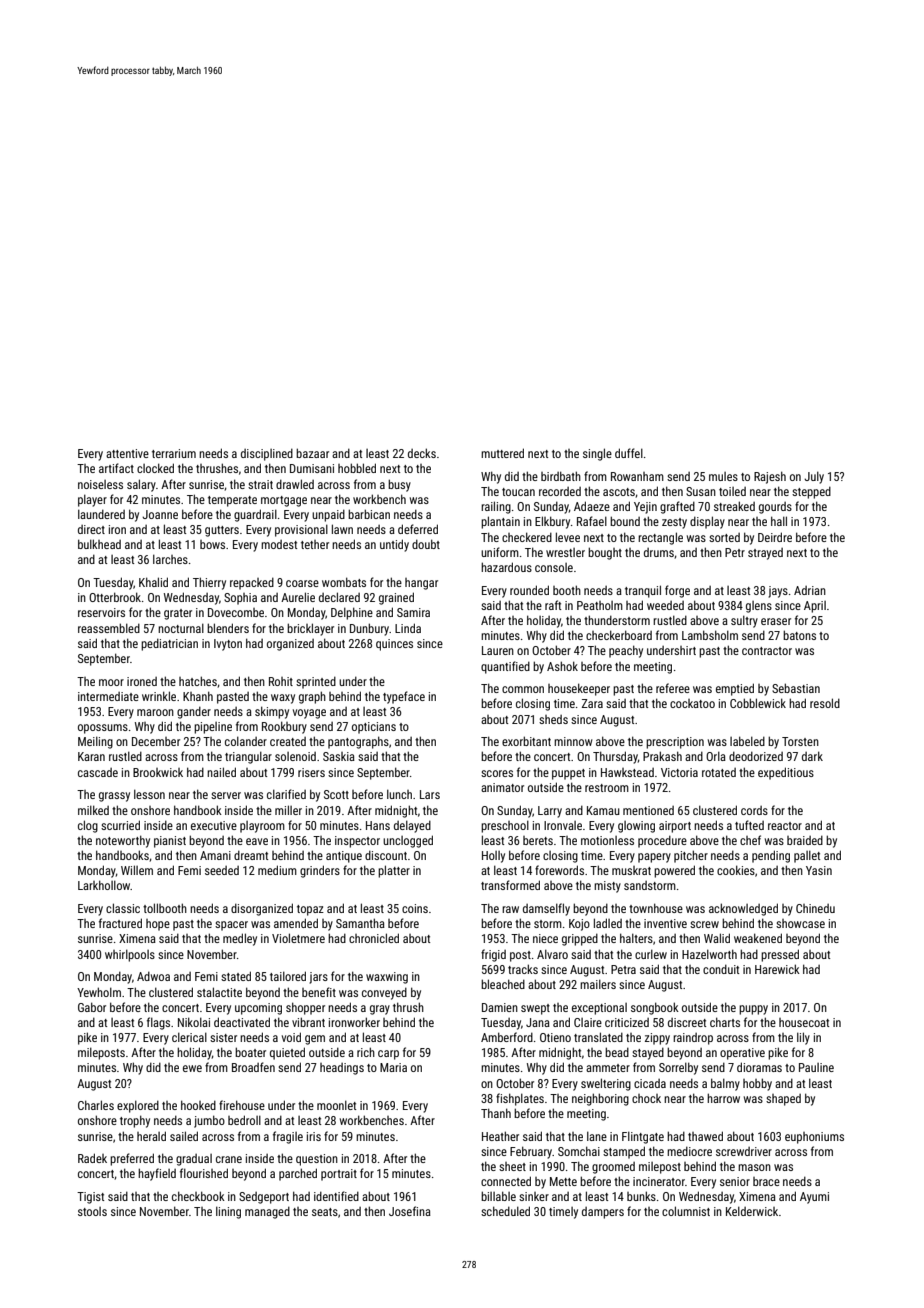 The width and height of the document is (924, 1308). What do you see at coordinates (752, 1211) in the document?
I see `Kelderwick` at bounding box center [752, 1211].
